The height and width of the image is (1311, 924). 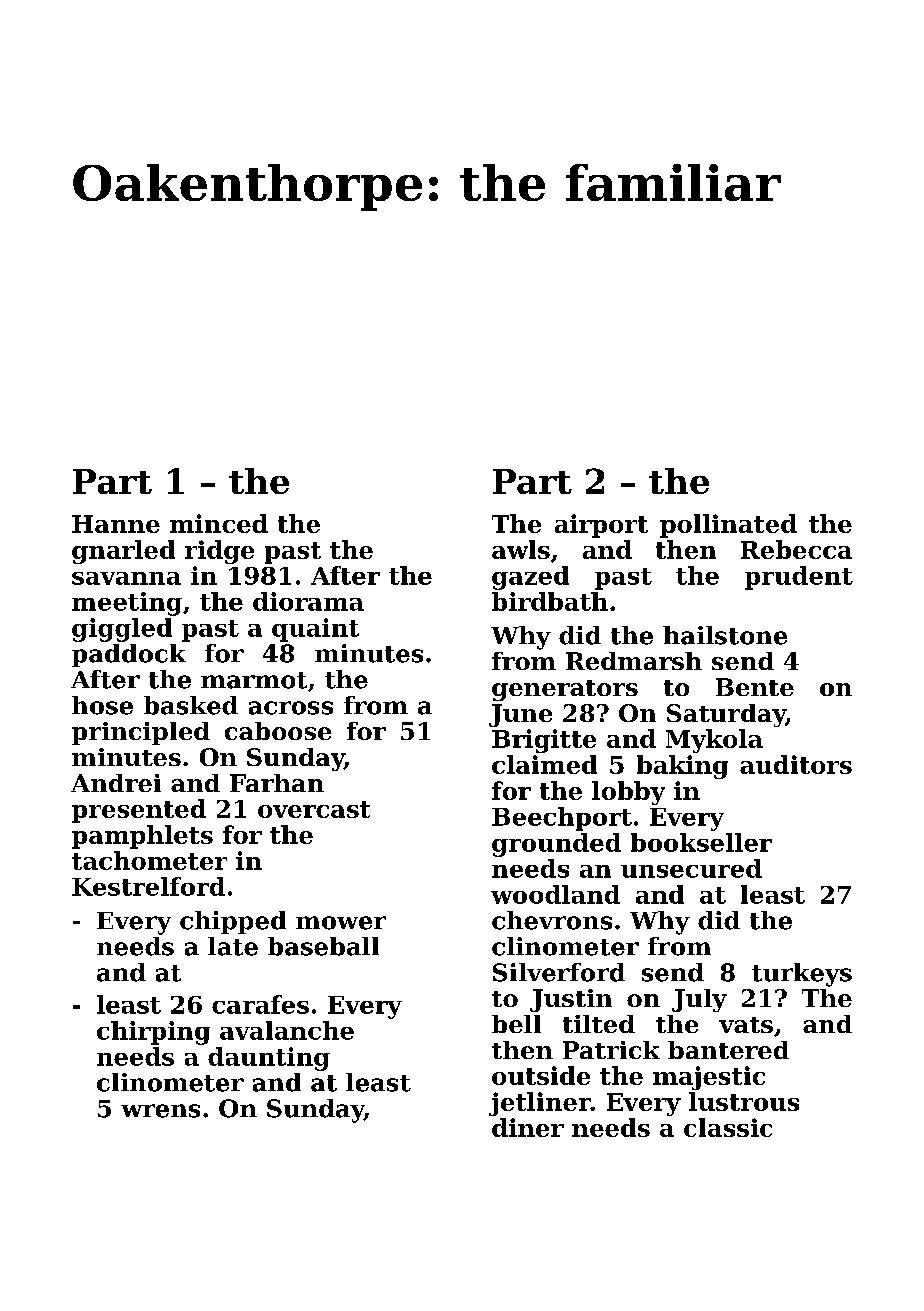 I want to click on pollinated, so click(x=728, y=526).
